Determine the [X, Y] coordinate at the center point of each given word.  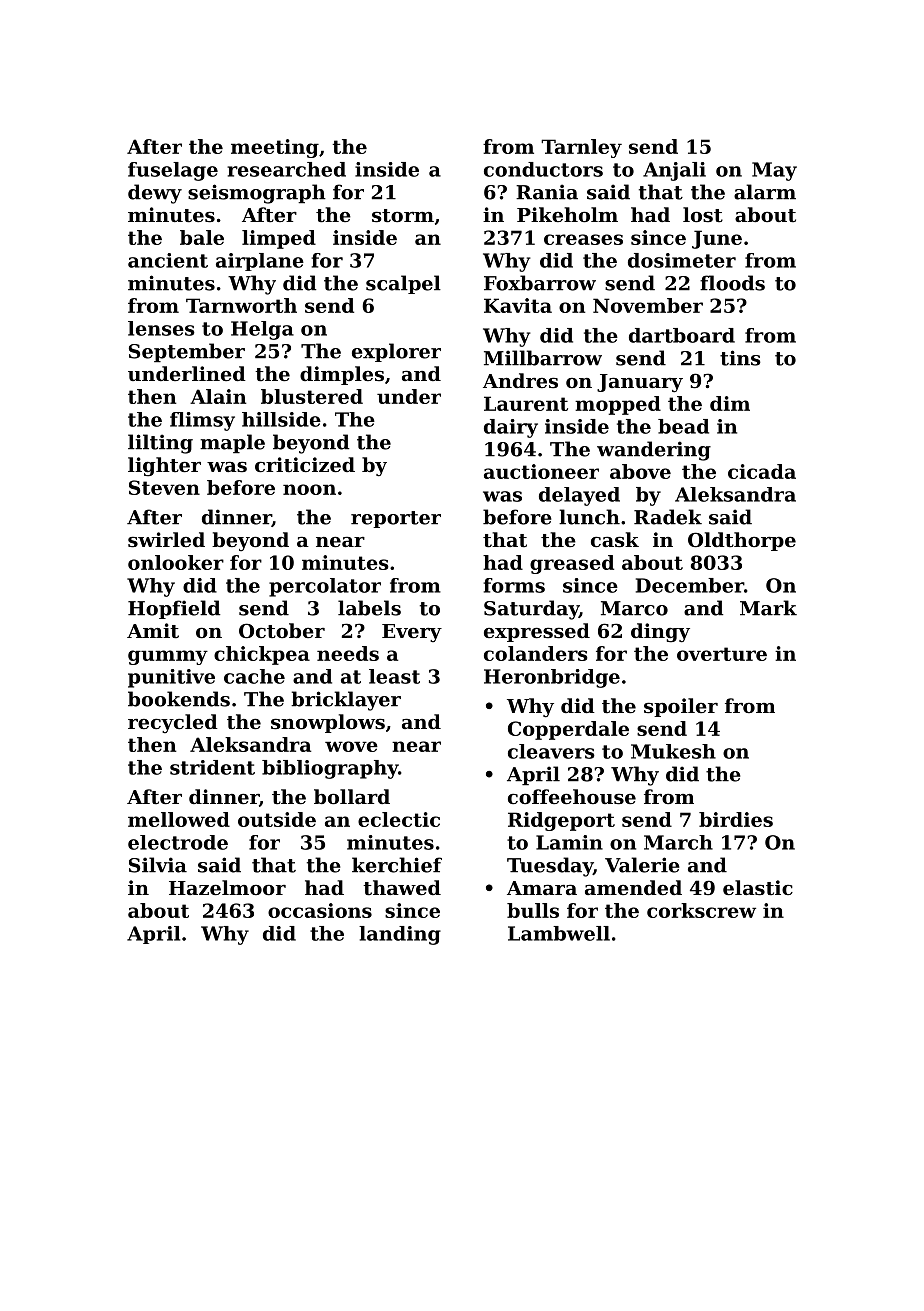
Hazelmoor [227, 887]
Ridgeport [561, 821]
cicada [762, 471]
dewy [155, 194]
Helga [262, 330]
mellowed [179, 819]
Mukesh [673, 751]
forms [514, 585]
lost [703, 215]
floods [732, 283]
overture [722, 654]
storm [403, 216]
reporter [396, 519]
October [282, 631]
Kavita [518, 305]
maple [232, 444]
